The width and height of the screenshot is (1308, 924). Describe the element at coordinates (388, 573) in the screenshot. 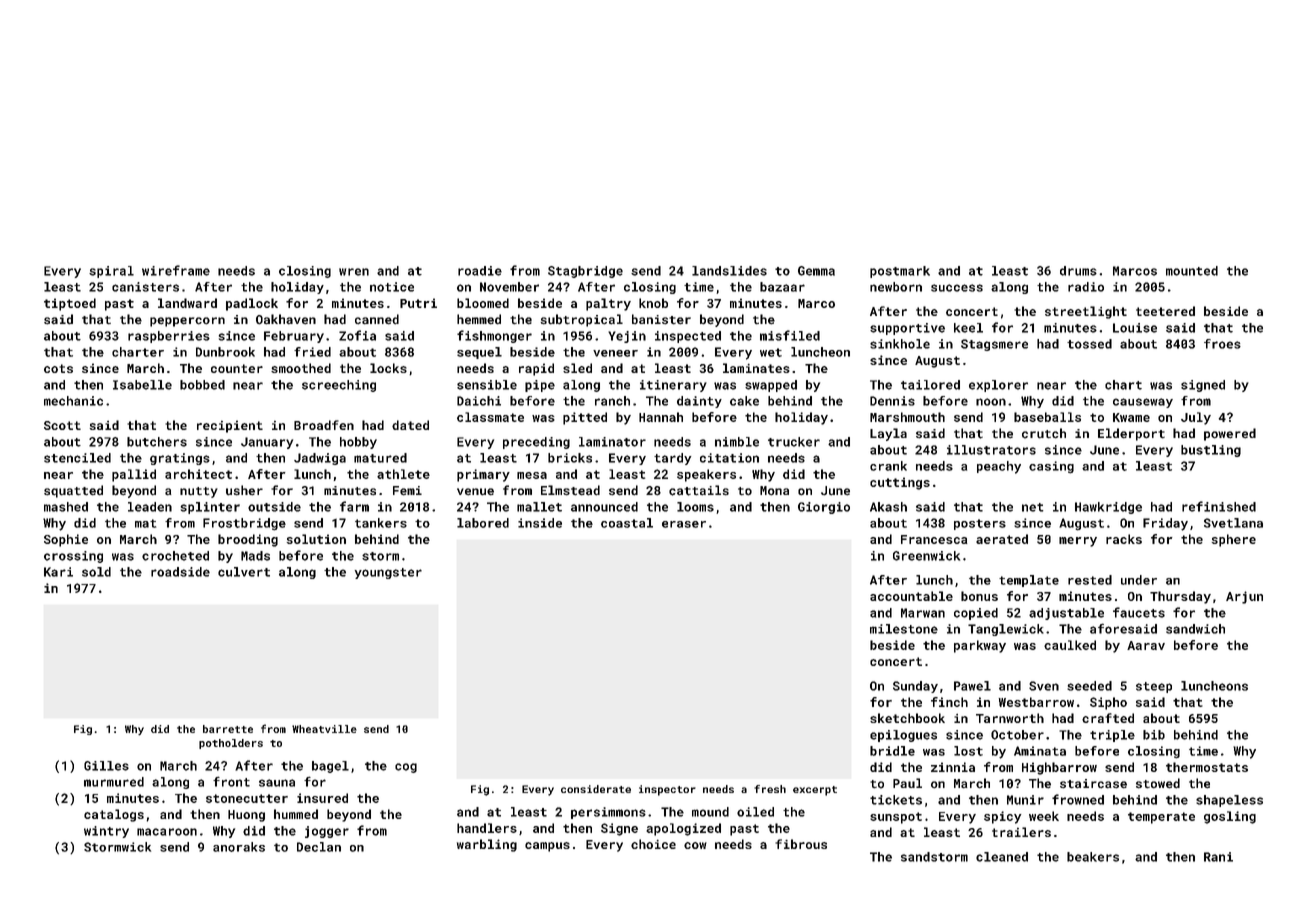

I see `youngster` at that location.
